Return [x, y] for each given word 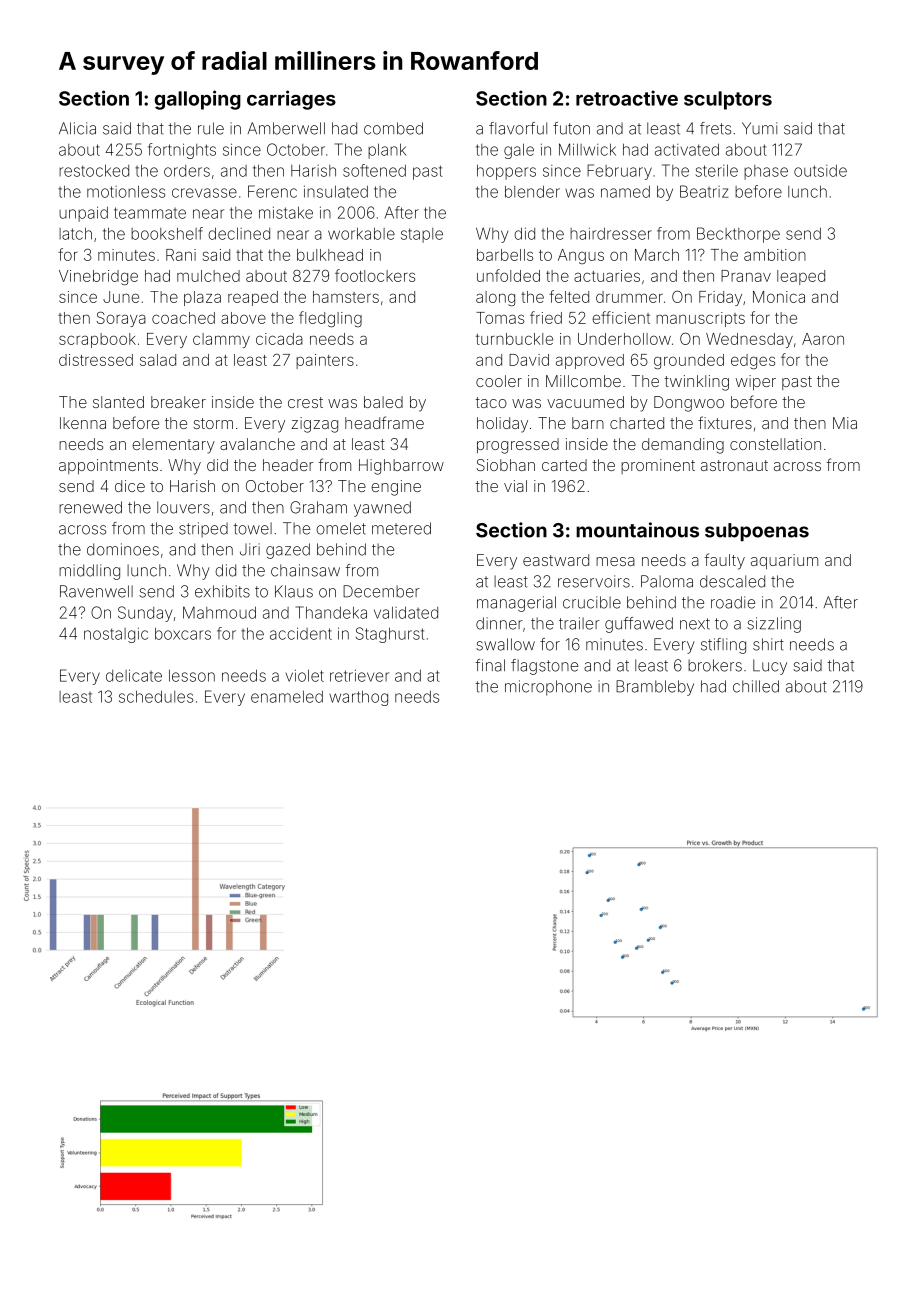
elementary [173, 446]
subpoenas [757, 532]
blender [532, 191]
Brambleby [655, 688]
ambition [775, 255]
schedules [156, 696]
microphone [548, 688]
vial [515, 486]
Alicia [77, 128]
